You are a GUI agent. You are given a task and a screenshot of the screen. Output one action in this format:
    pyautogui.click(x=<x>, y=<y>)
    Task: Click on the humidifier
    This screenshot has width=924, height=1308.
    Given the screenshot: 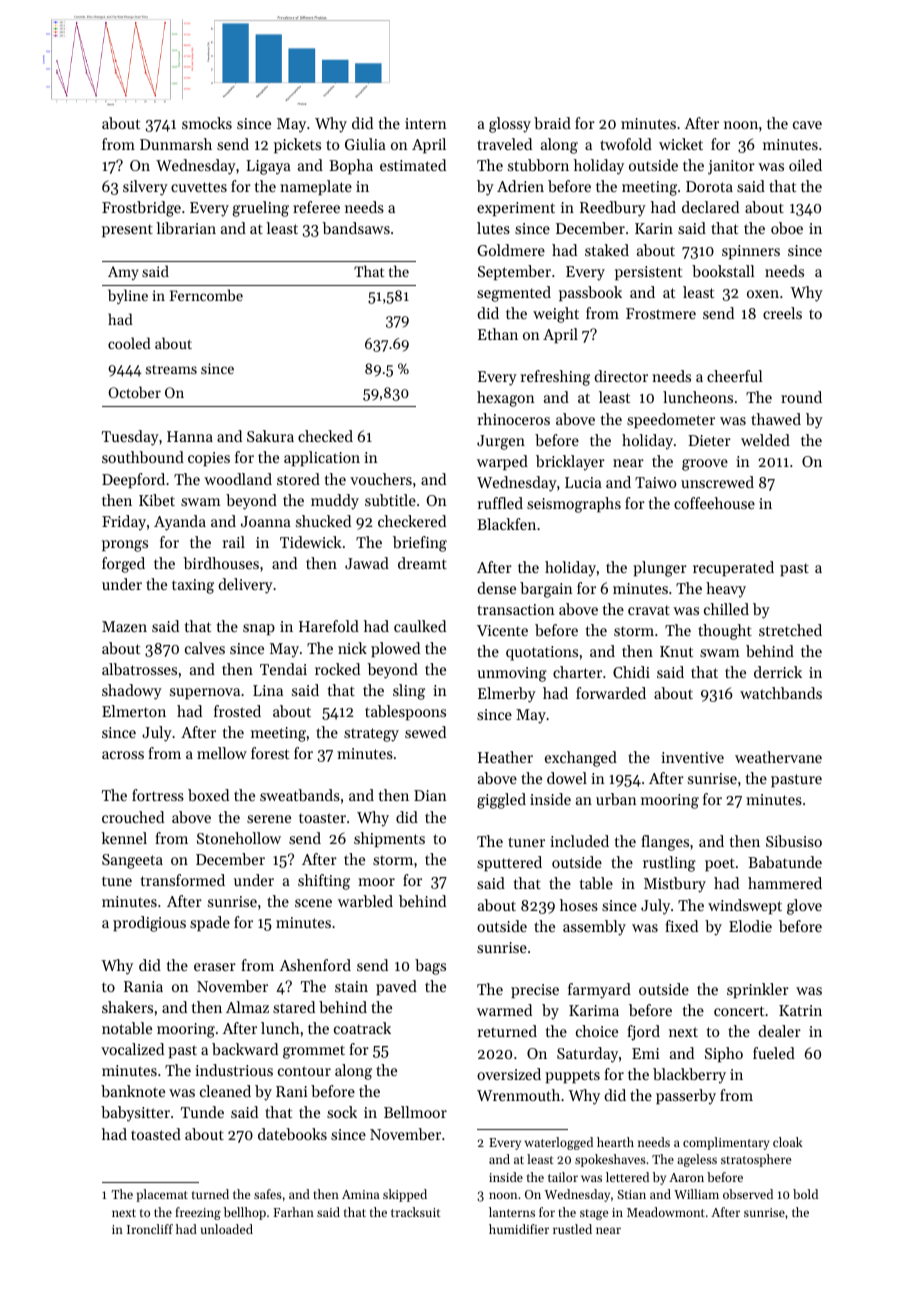 What is the action you would take?
    pyautogui.click(x=519, y=1229)
